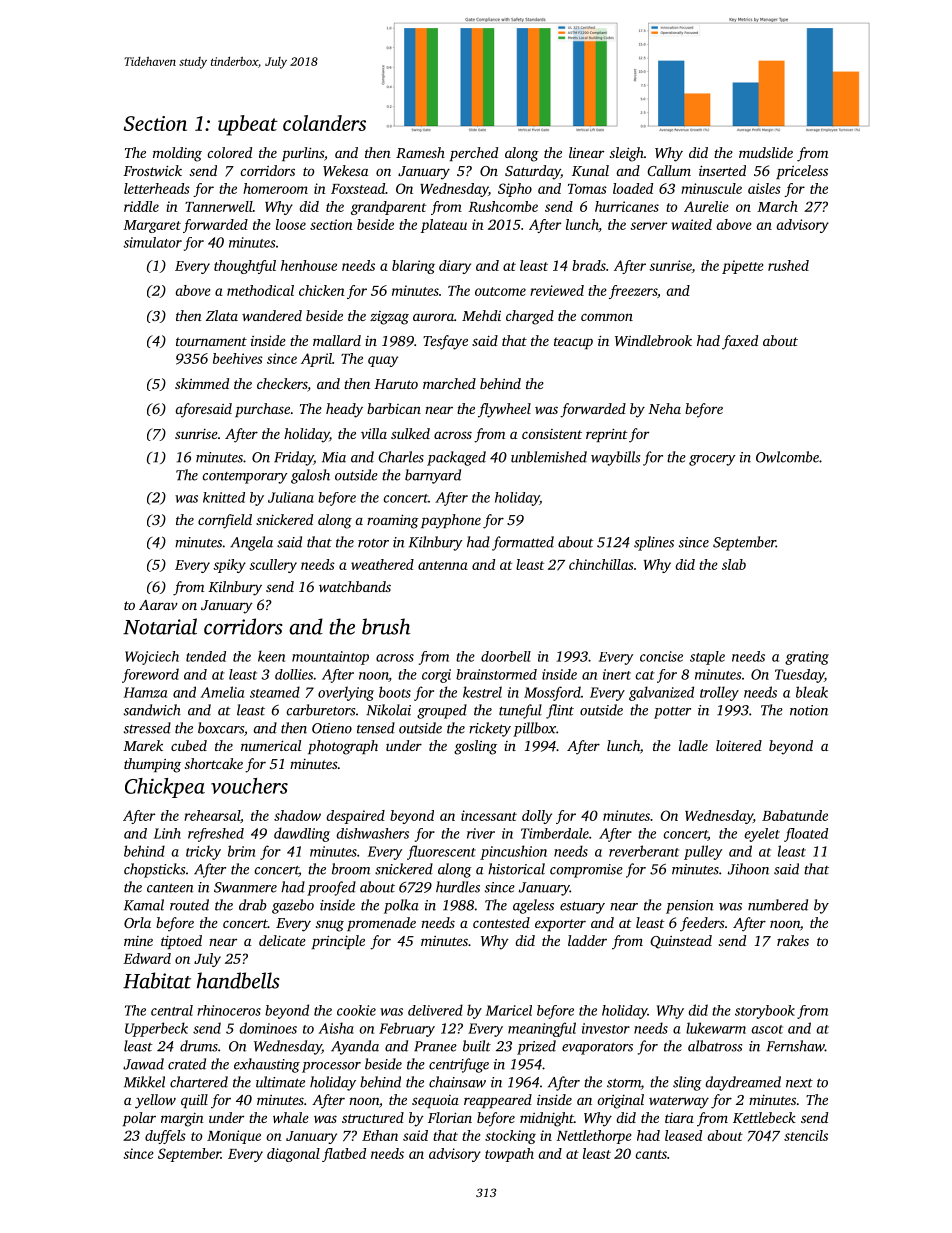  What do you see at coordinates (297, 815) in the screenshot?
I see `shadow` at bounding box center [297, 815].
